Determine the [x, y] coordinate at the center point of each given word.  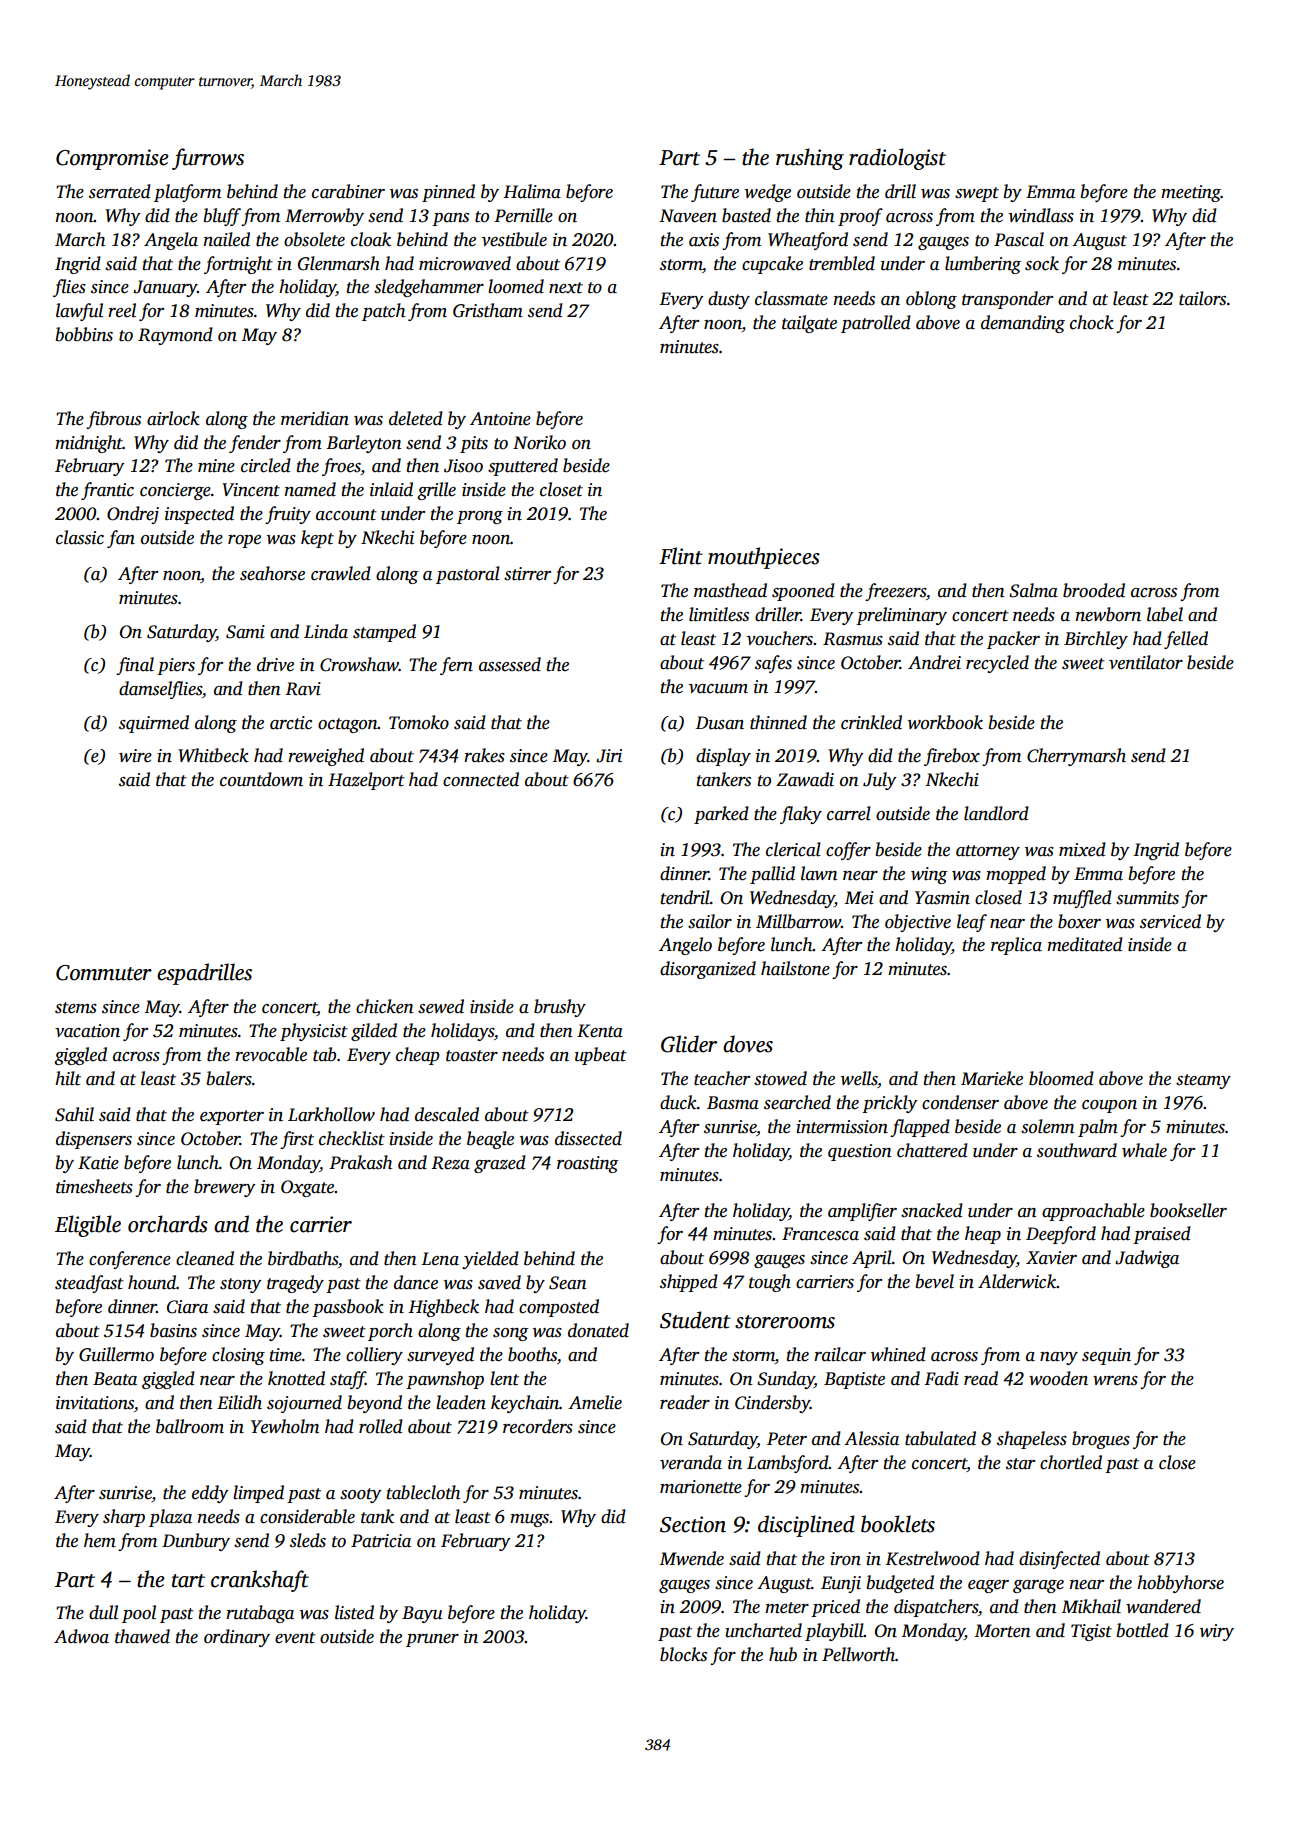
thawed [142, 1636]
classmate [791, 298]
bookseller [1188, 1210]
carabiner [348, 191]
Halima [532, 191]
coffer [848, 851]
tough [770, 1283]
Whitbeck [213, 755]
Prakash [360, 1162]
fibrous [113, 420]
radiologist [897, 159]
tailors [1202, 298]
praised [1162, 1235]
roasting [588, 1164]
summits [1147, 898]
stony [241, 1285]
